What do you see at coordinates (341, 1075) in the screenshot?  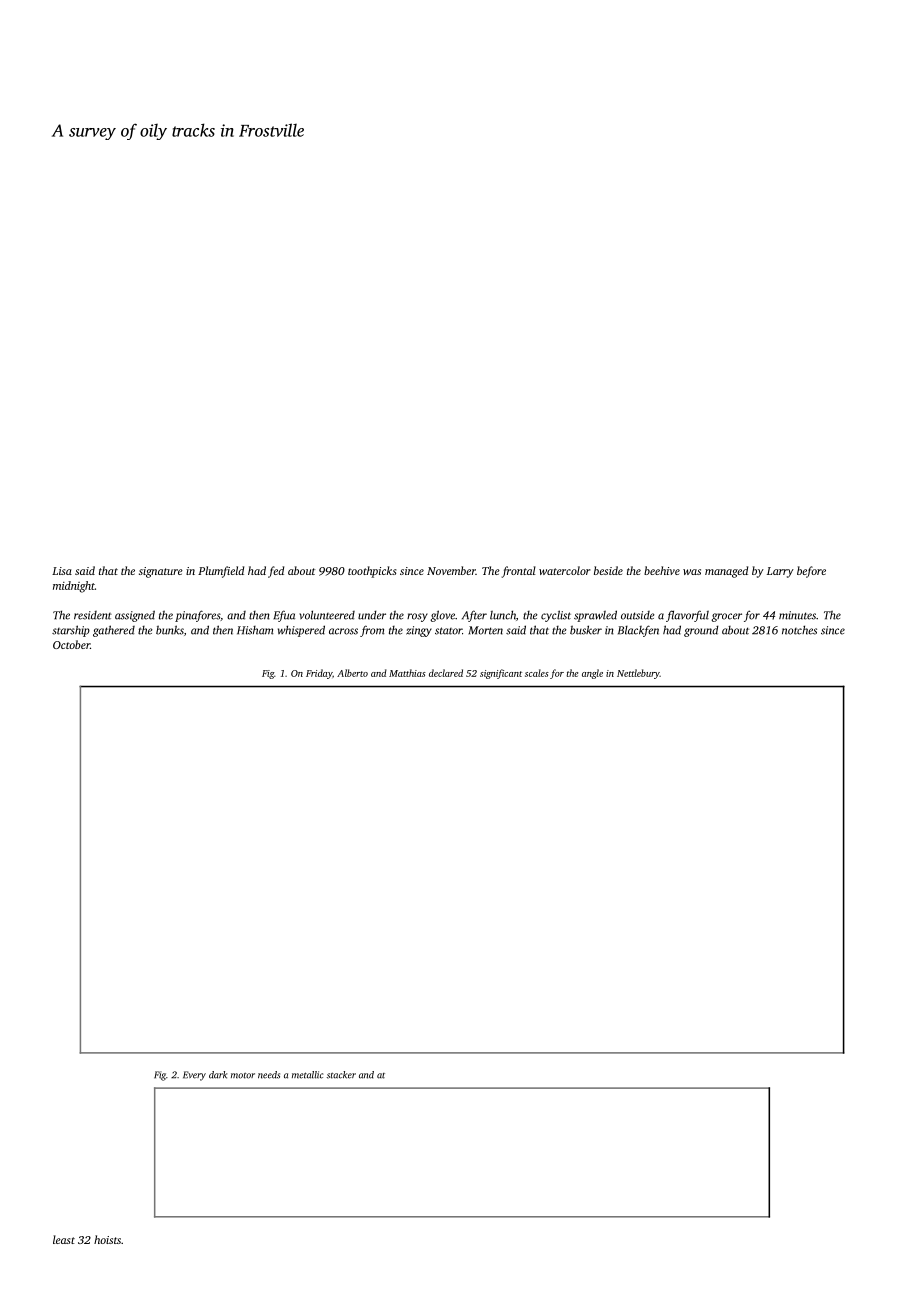 I see `stacker` at bounding box center [341, 1075].
